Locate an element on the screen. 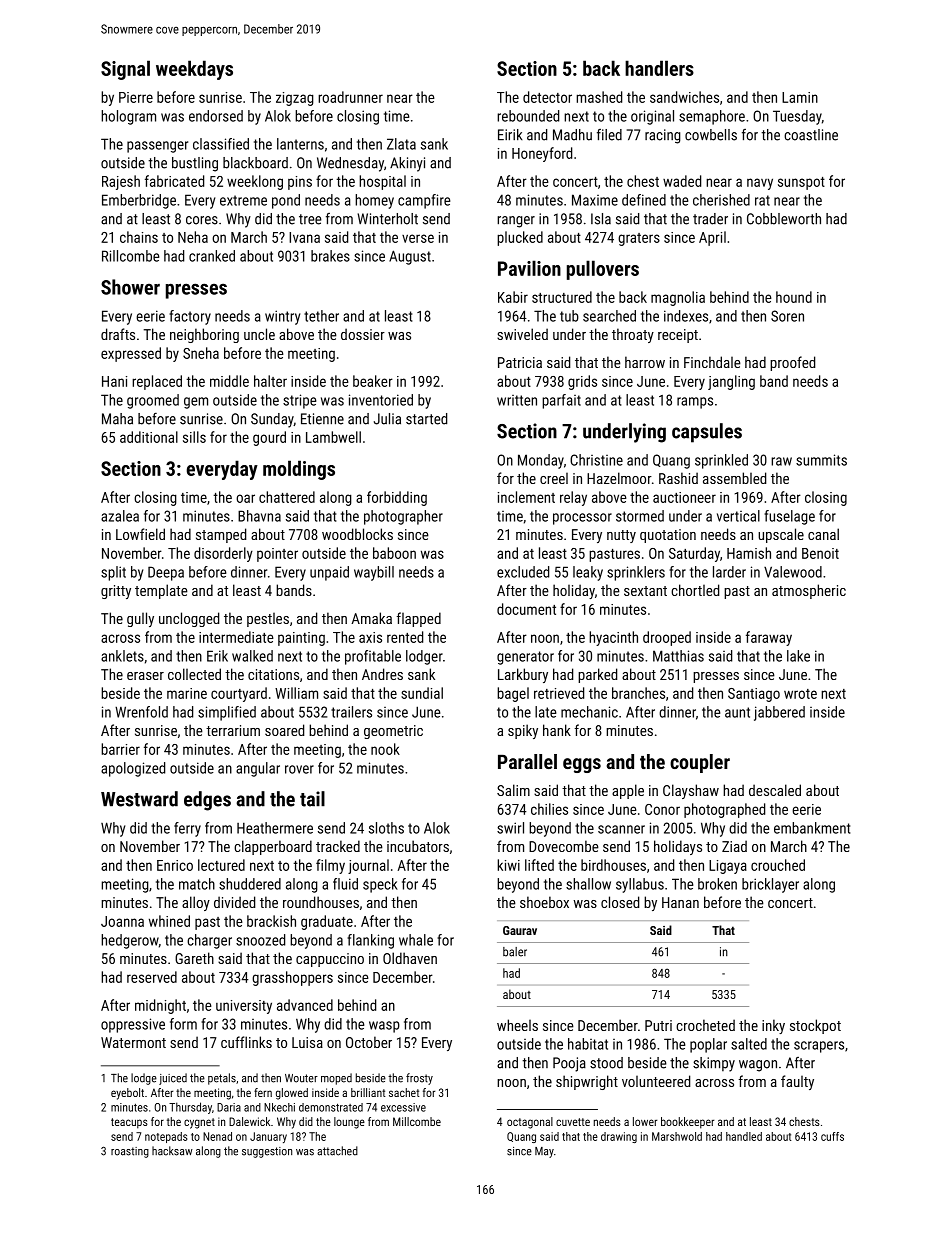 The height and width of the screenshot is (1233, 952). Matthias is located at coordinates (678, 656).
